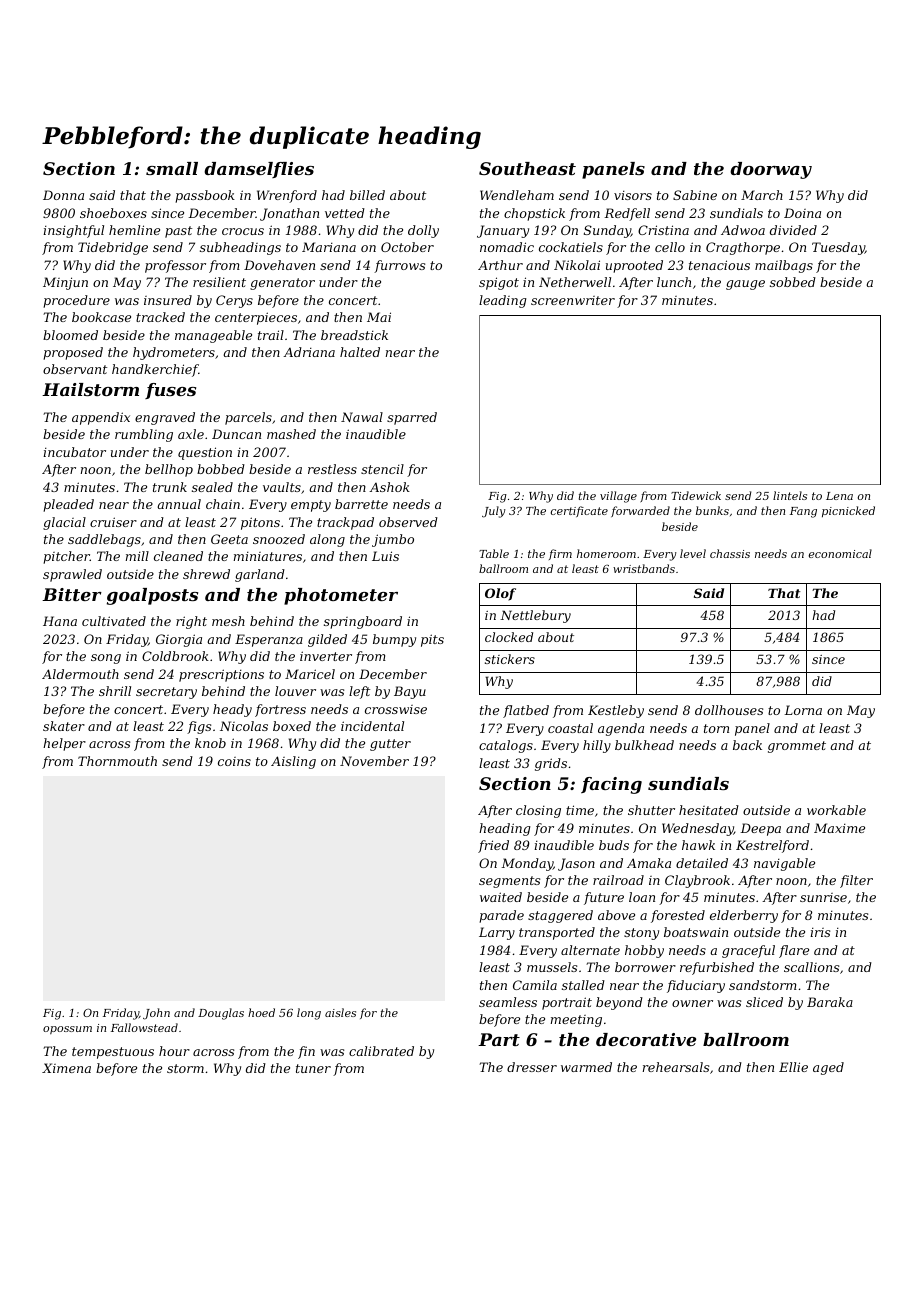  What do you see at coordinates (502, 301) in the screenshot?
I see `leading` at bounding box center [502, 301].
